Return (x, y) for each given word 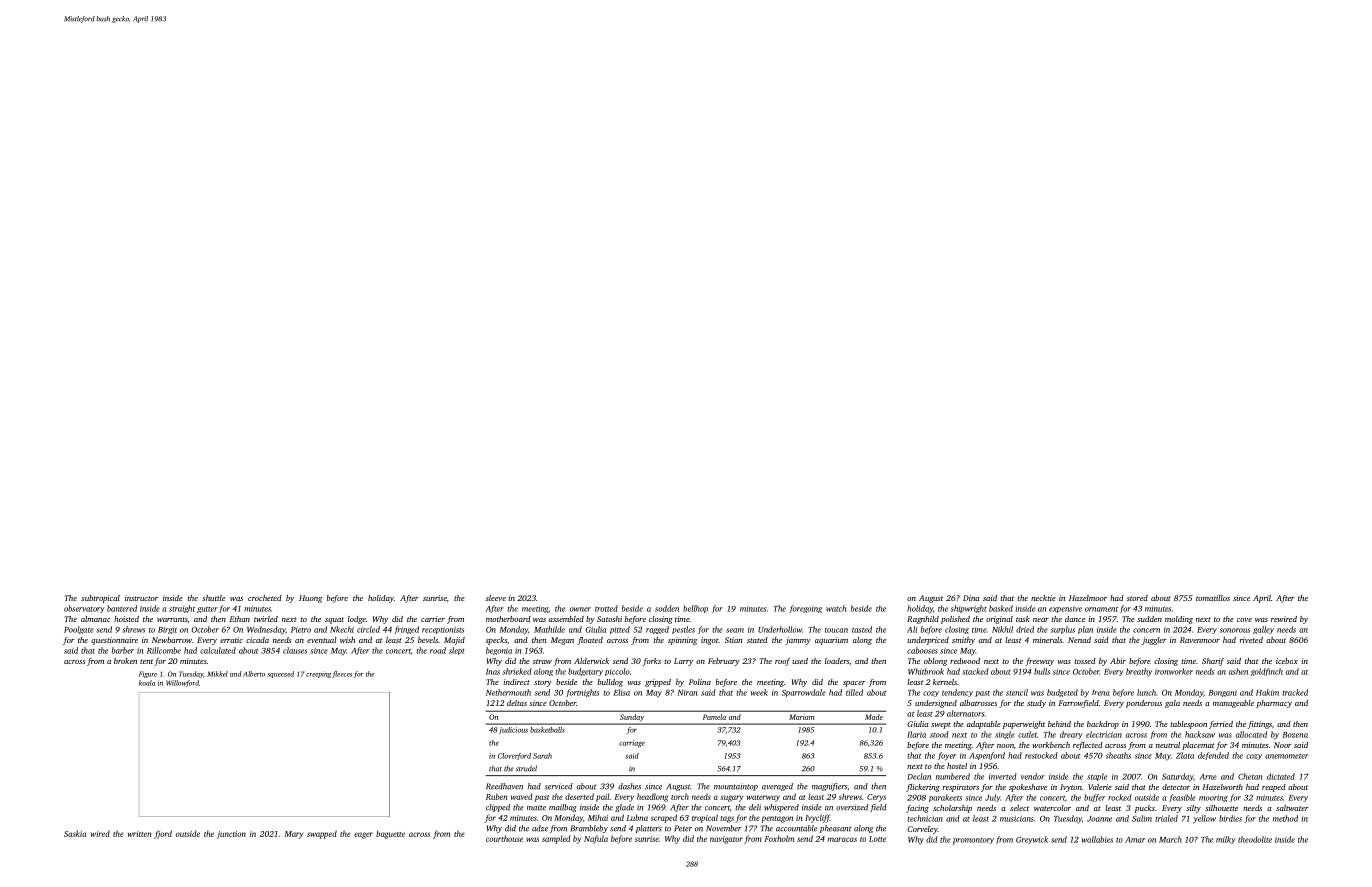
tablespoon (1188, 725)
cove (1244, 620)
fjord (163, 834)
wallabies (1097, 839)
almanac (96, 619)
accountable (796, 828)
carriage (632, 743)
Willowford (182, 683)
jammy (798, 641)
